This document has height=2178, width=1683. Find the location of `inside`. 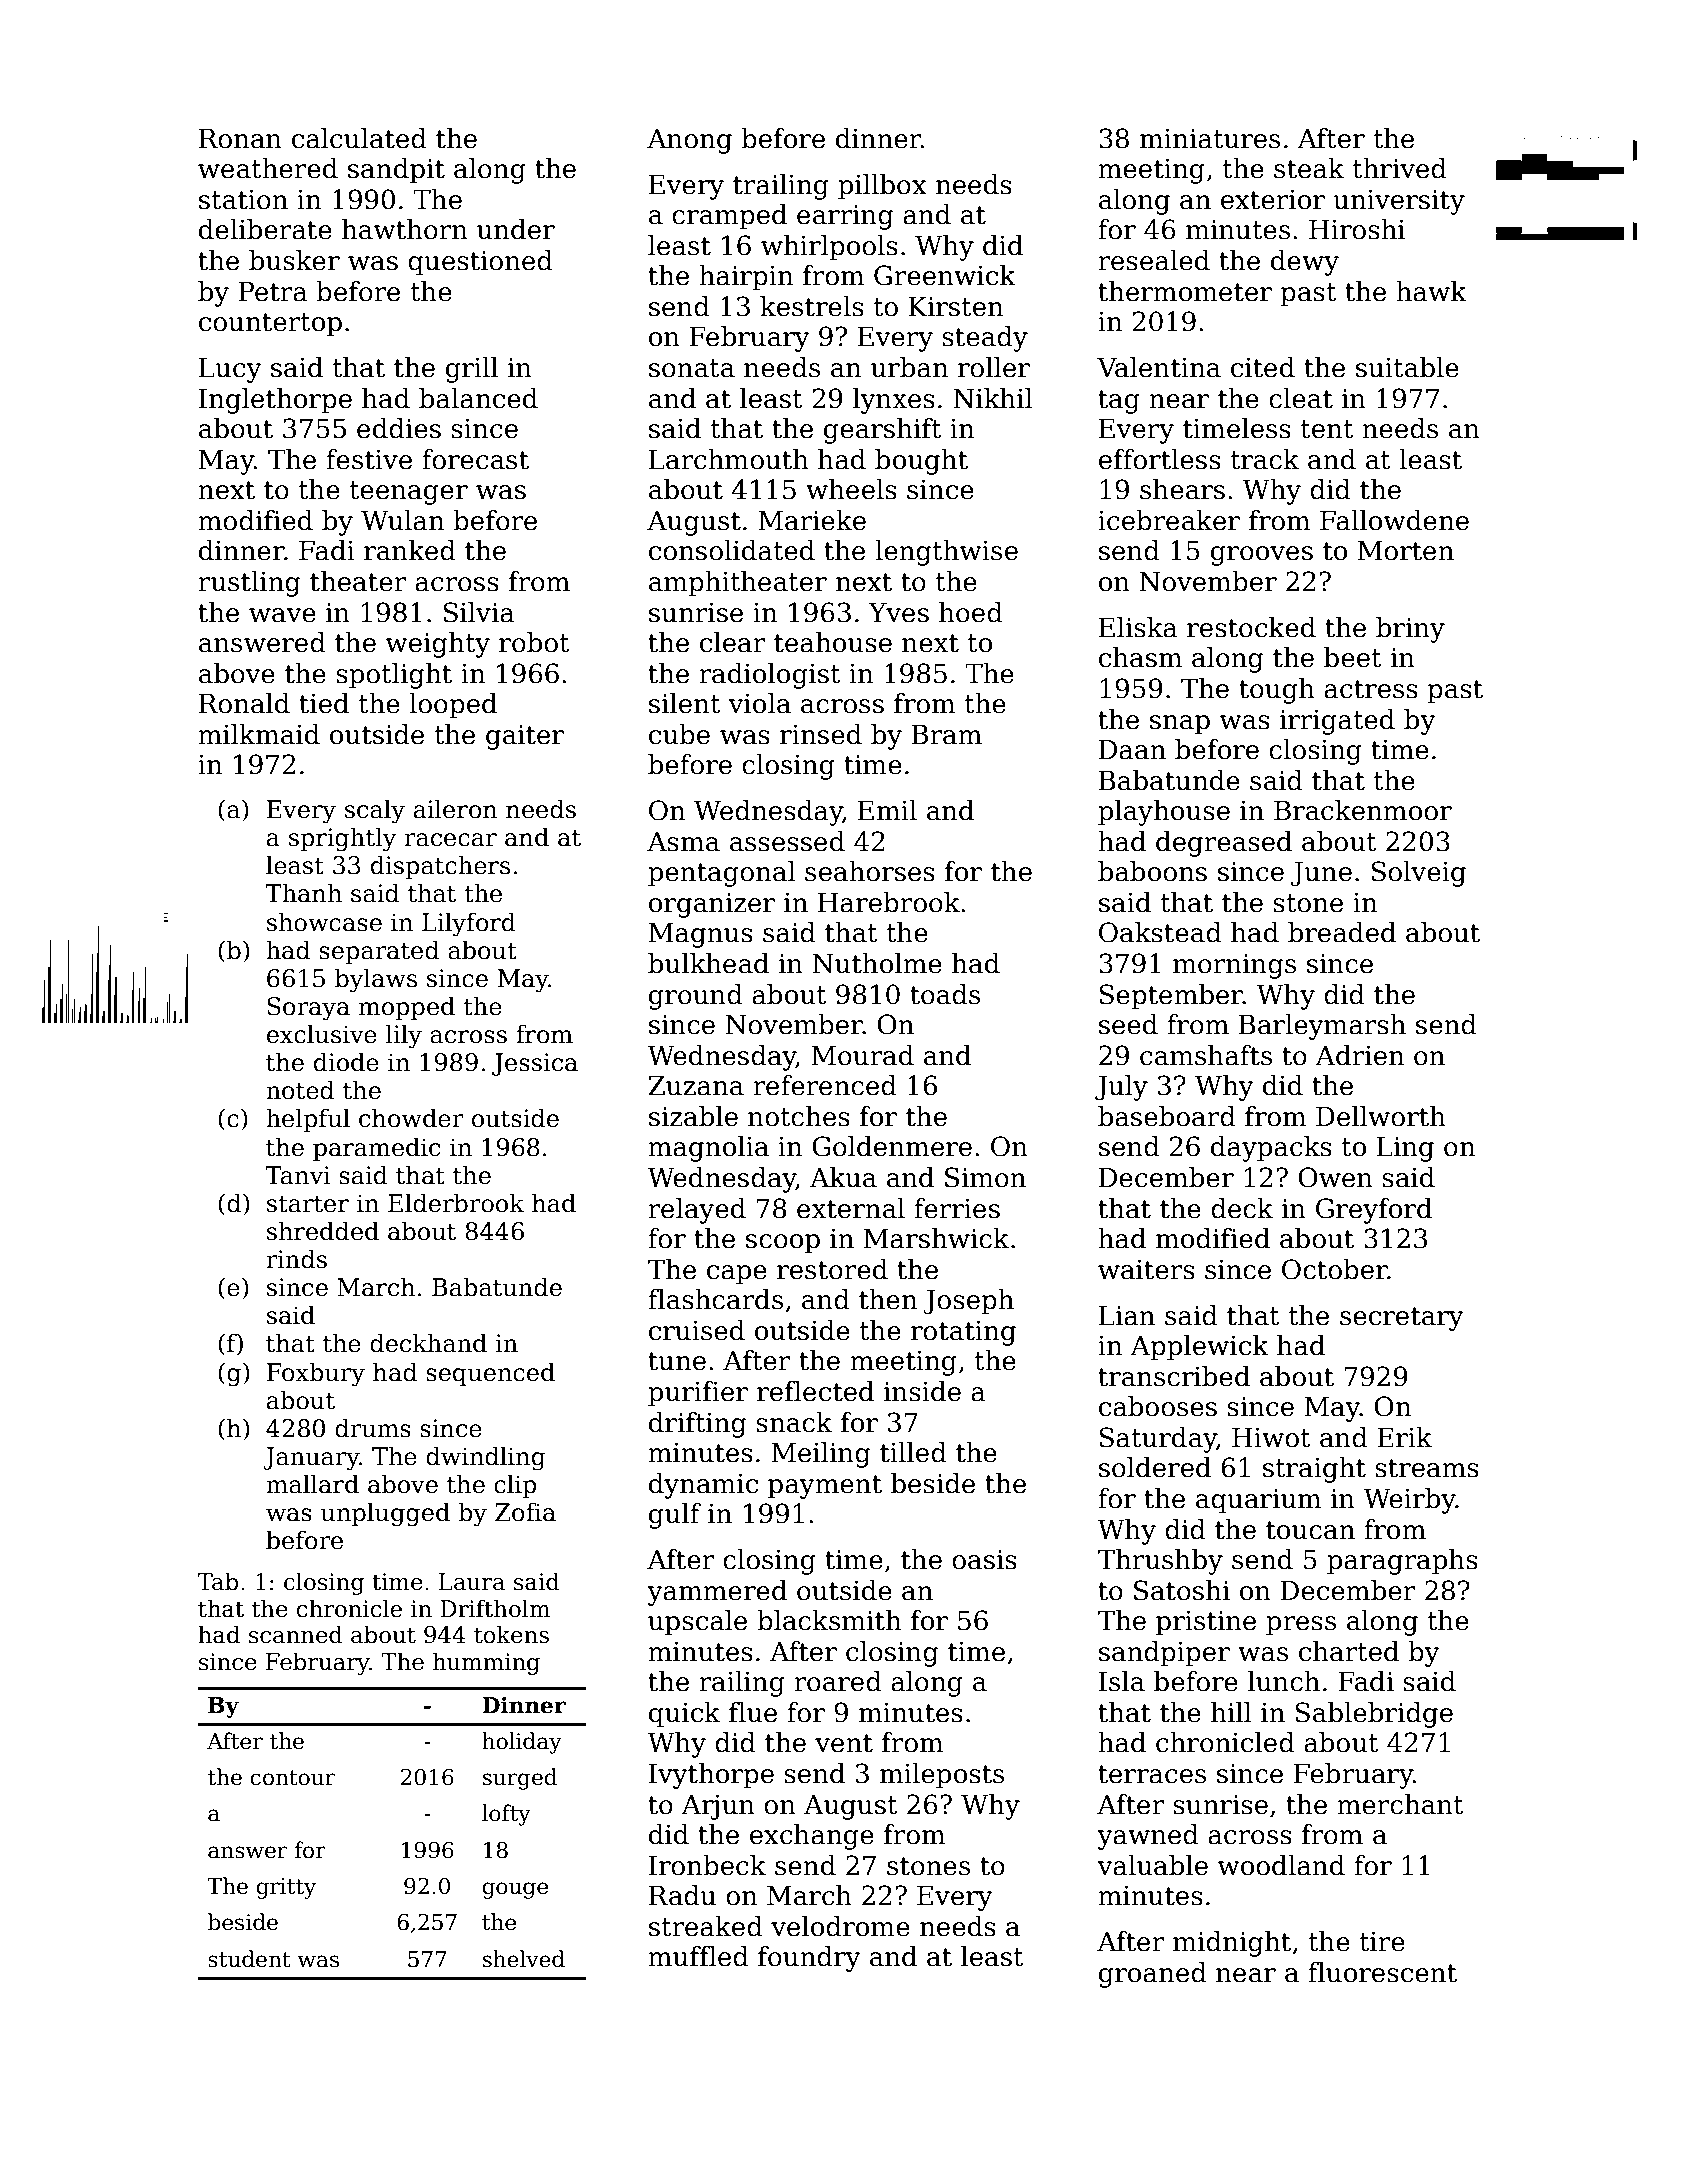

inside is located at coordinates (922, 1391).
